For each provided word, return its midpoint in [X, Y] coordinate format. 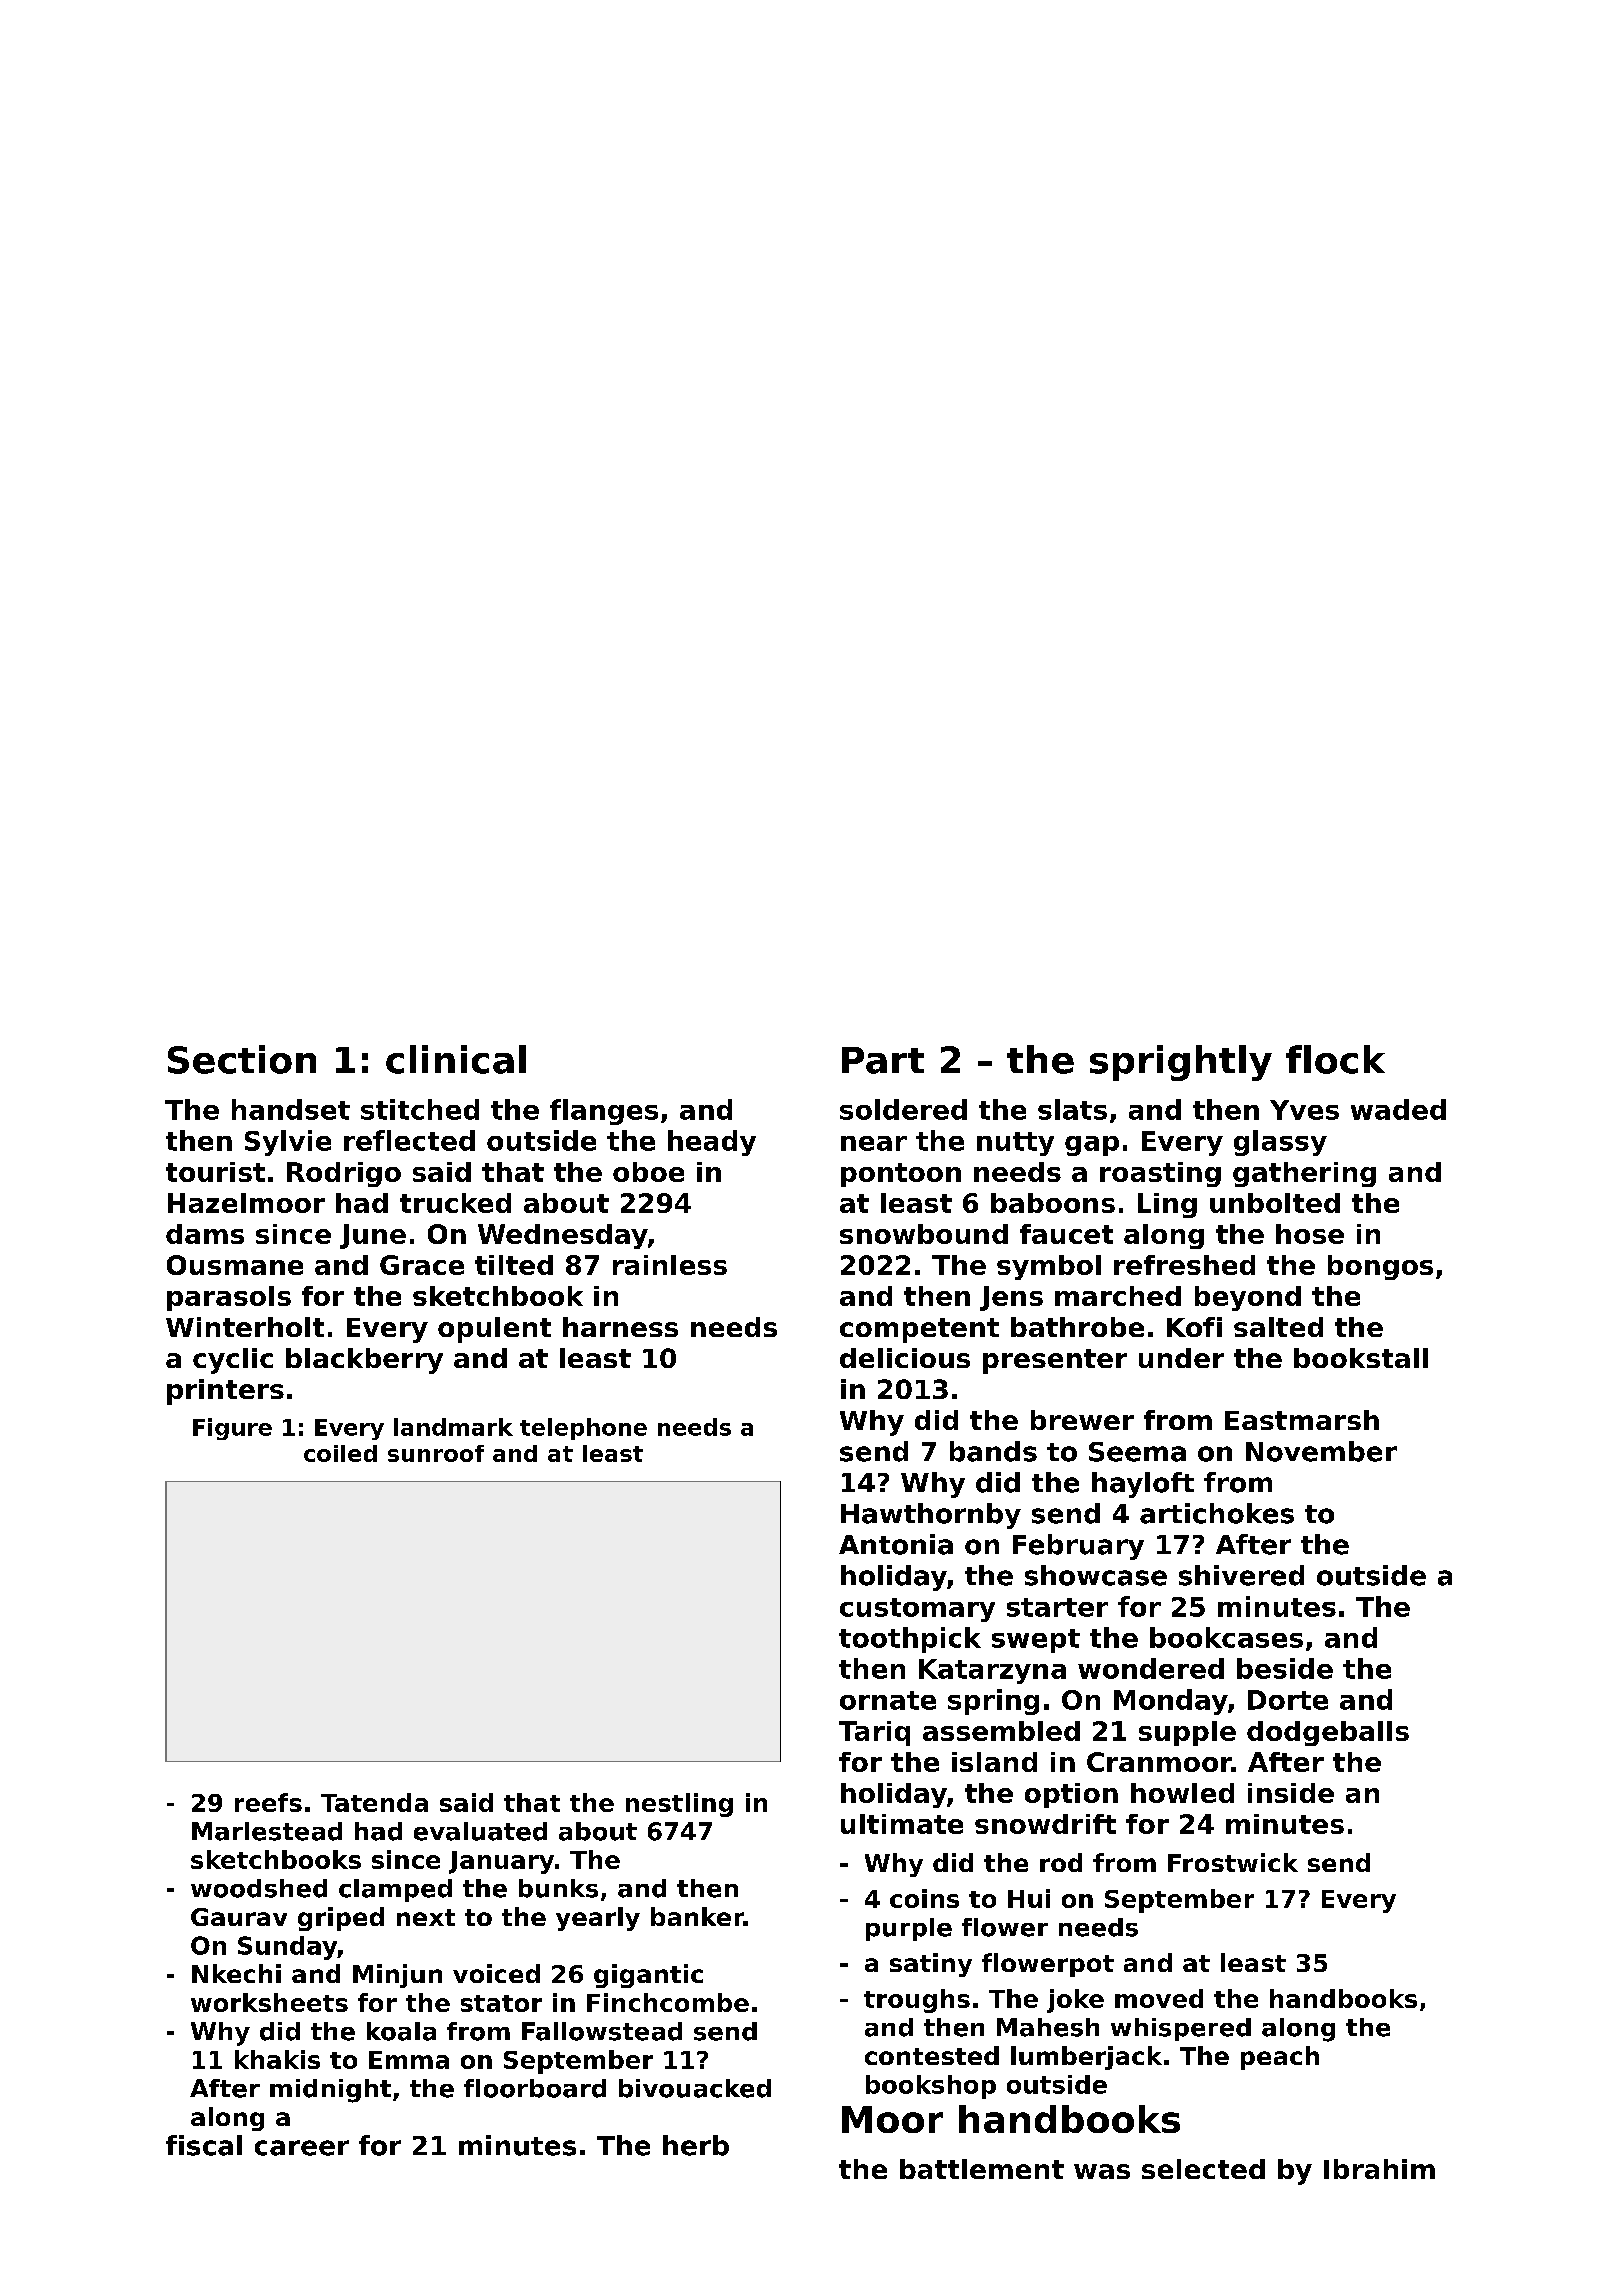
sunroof [436, 1453]
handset [291, 1109]
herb [696, 2145]
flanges [604, 1112]
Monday [1171, 1702]
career [302, 2148]
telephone [583, 1429]
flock [1335, 1059]
